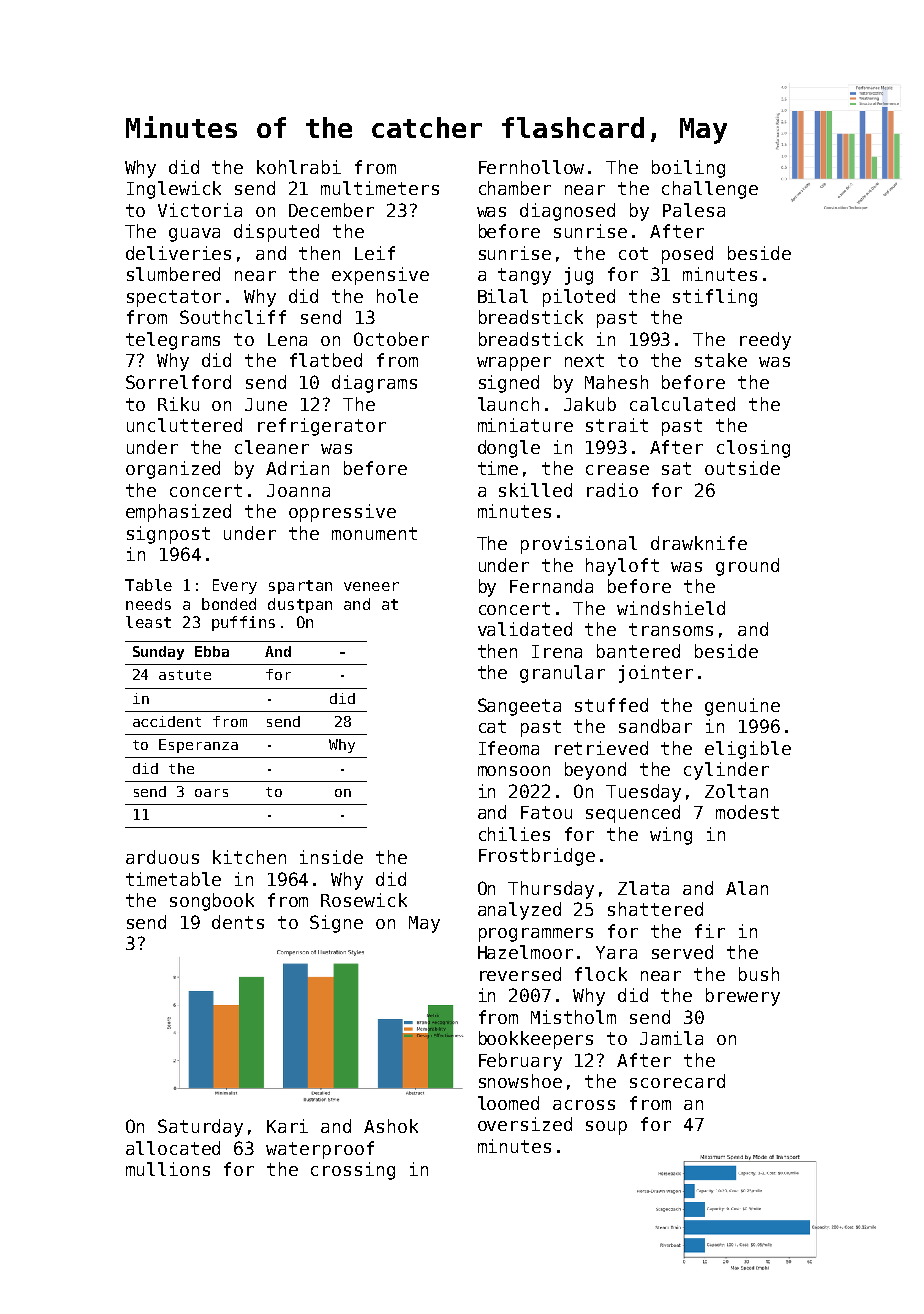  I want to click on hayloft, so click(622, 567).
